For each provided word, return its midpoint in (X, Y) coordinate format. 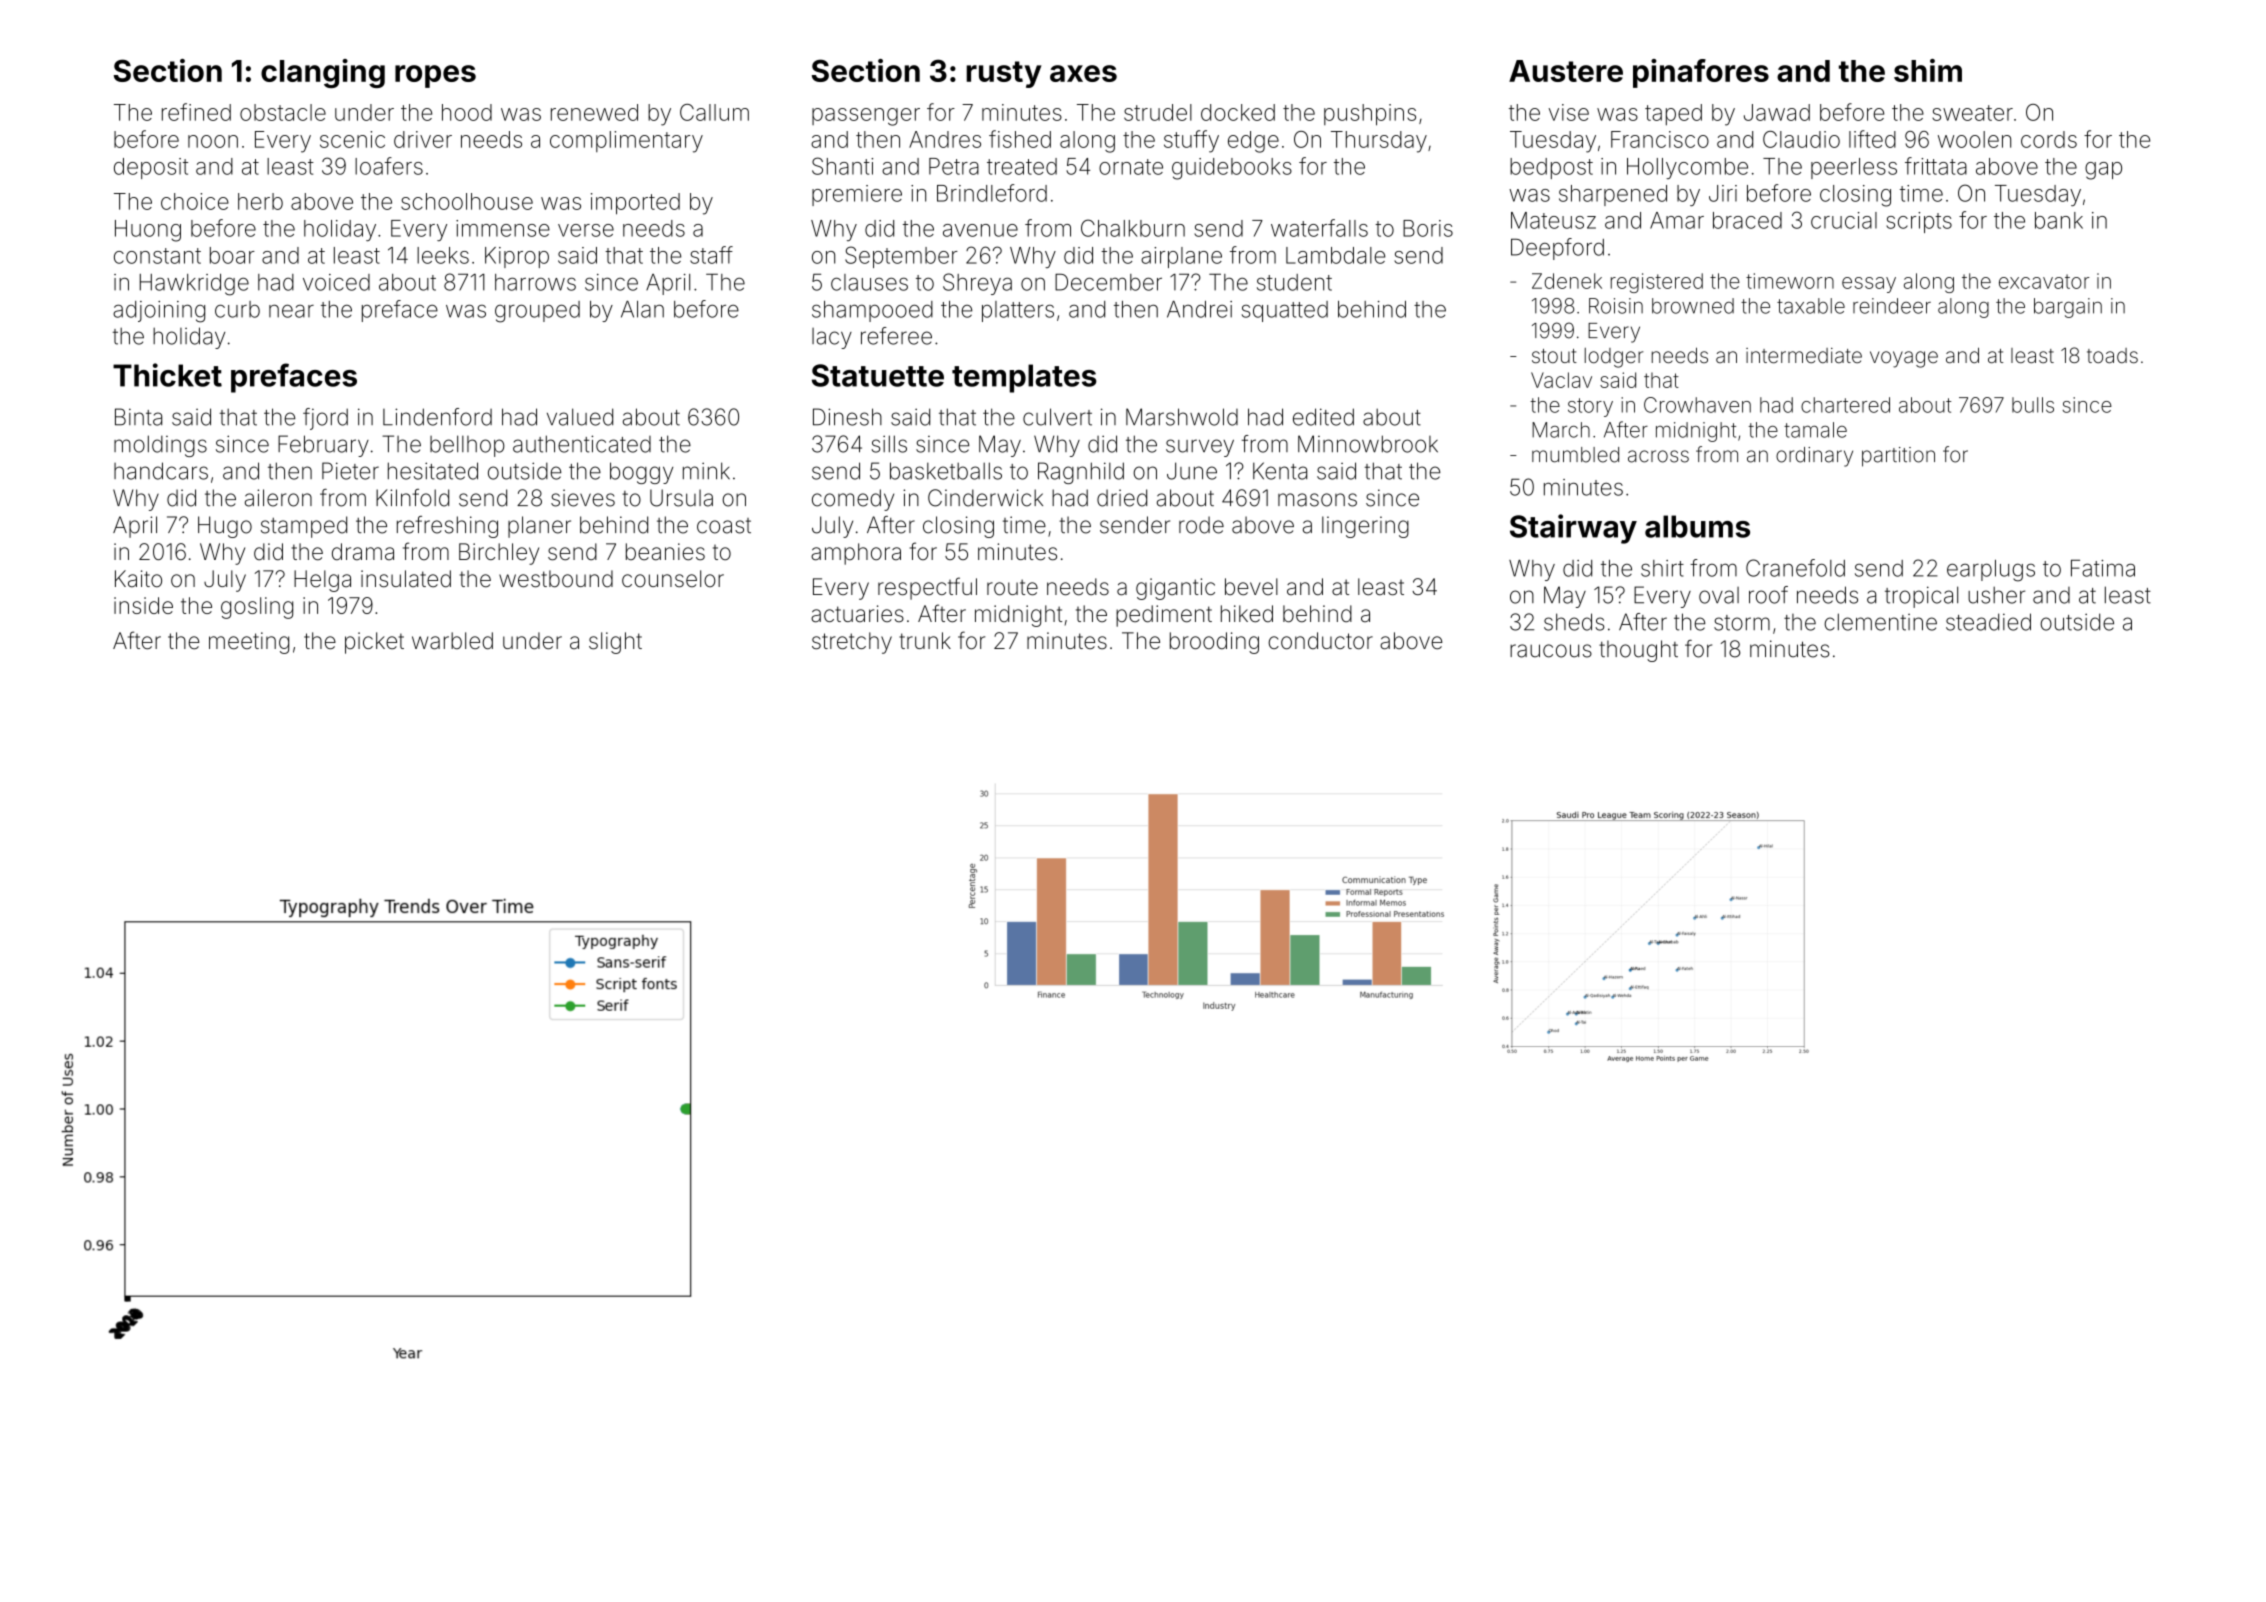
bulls (2033, 405)
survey (1200, 448)
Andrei (1199, 309)
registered (1657, 283)
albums (1697, 526)
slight (615, 643)
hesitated (433, 471)
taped (1673, 114)
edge (1253, 142)
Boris (1428, 228)
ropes (435, 76)
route (1012, 587)
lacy (832, 338)
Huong (148, 231)
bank (2059, 220)
